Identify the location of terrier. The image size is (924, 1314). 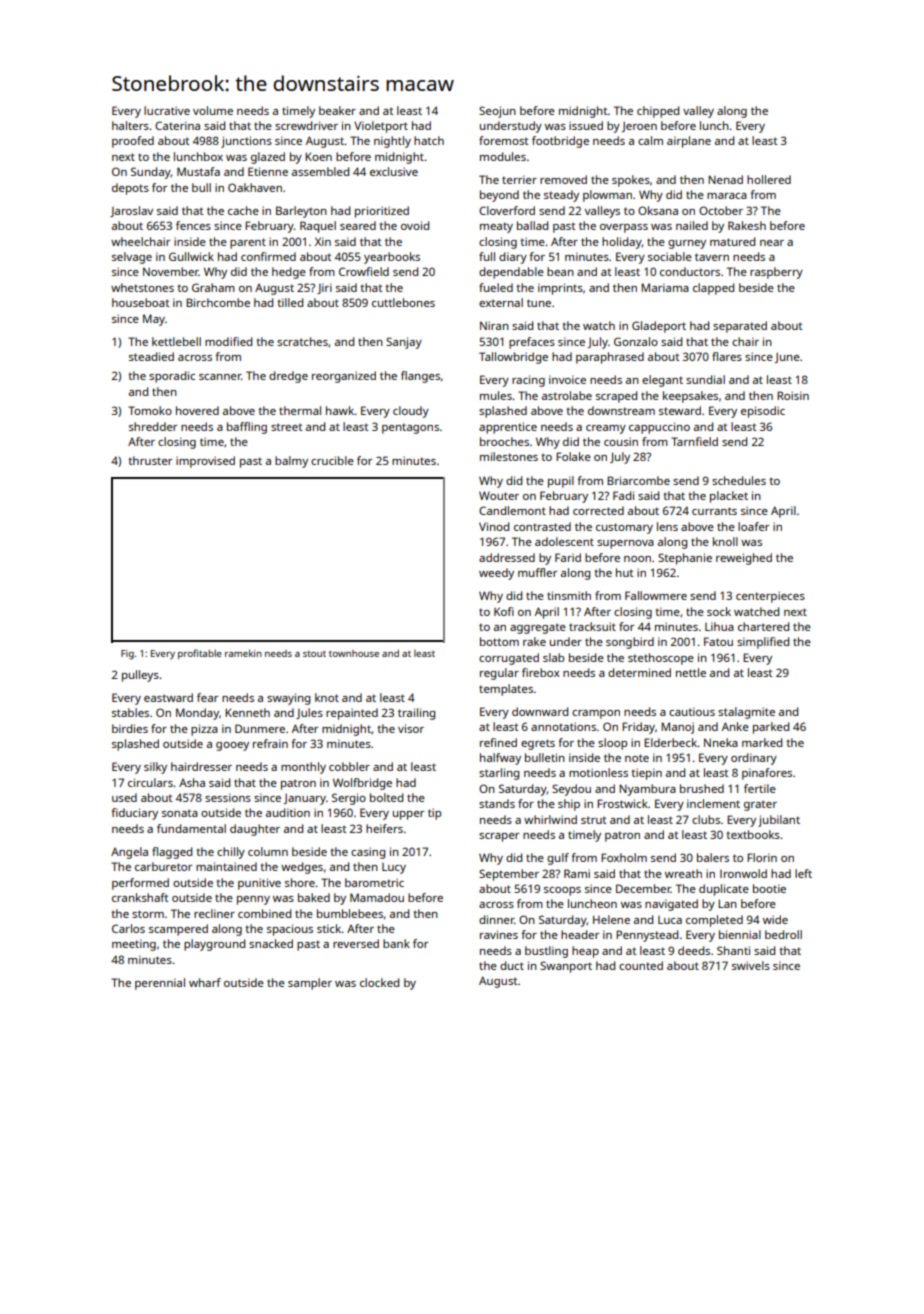
(519, 179).
